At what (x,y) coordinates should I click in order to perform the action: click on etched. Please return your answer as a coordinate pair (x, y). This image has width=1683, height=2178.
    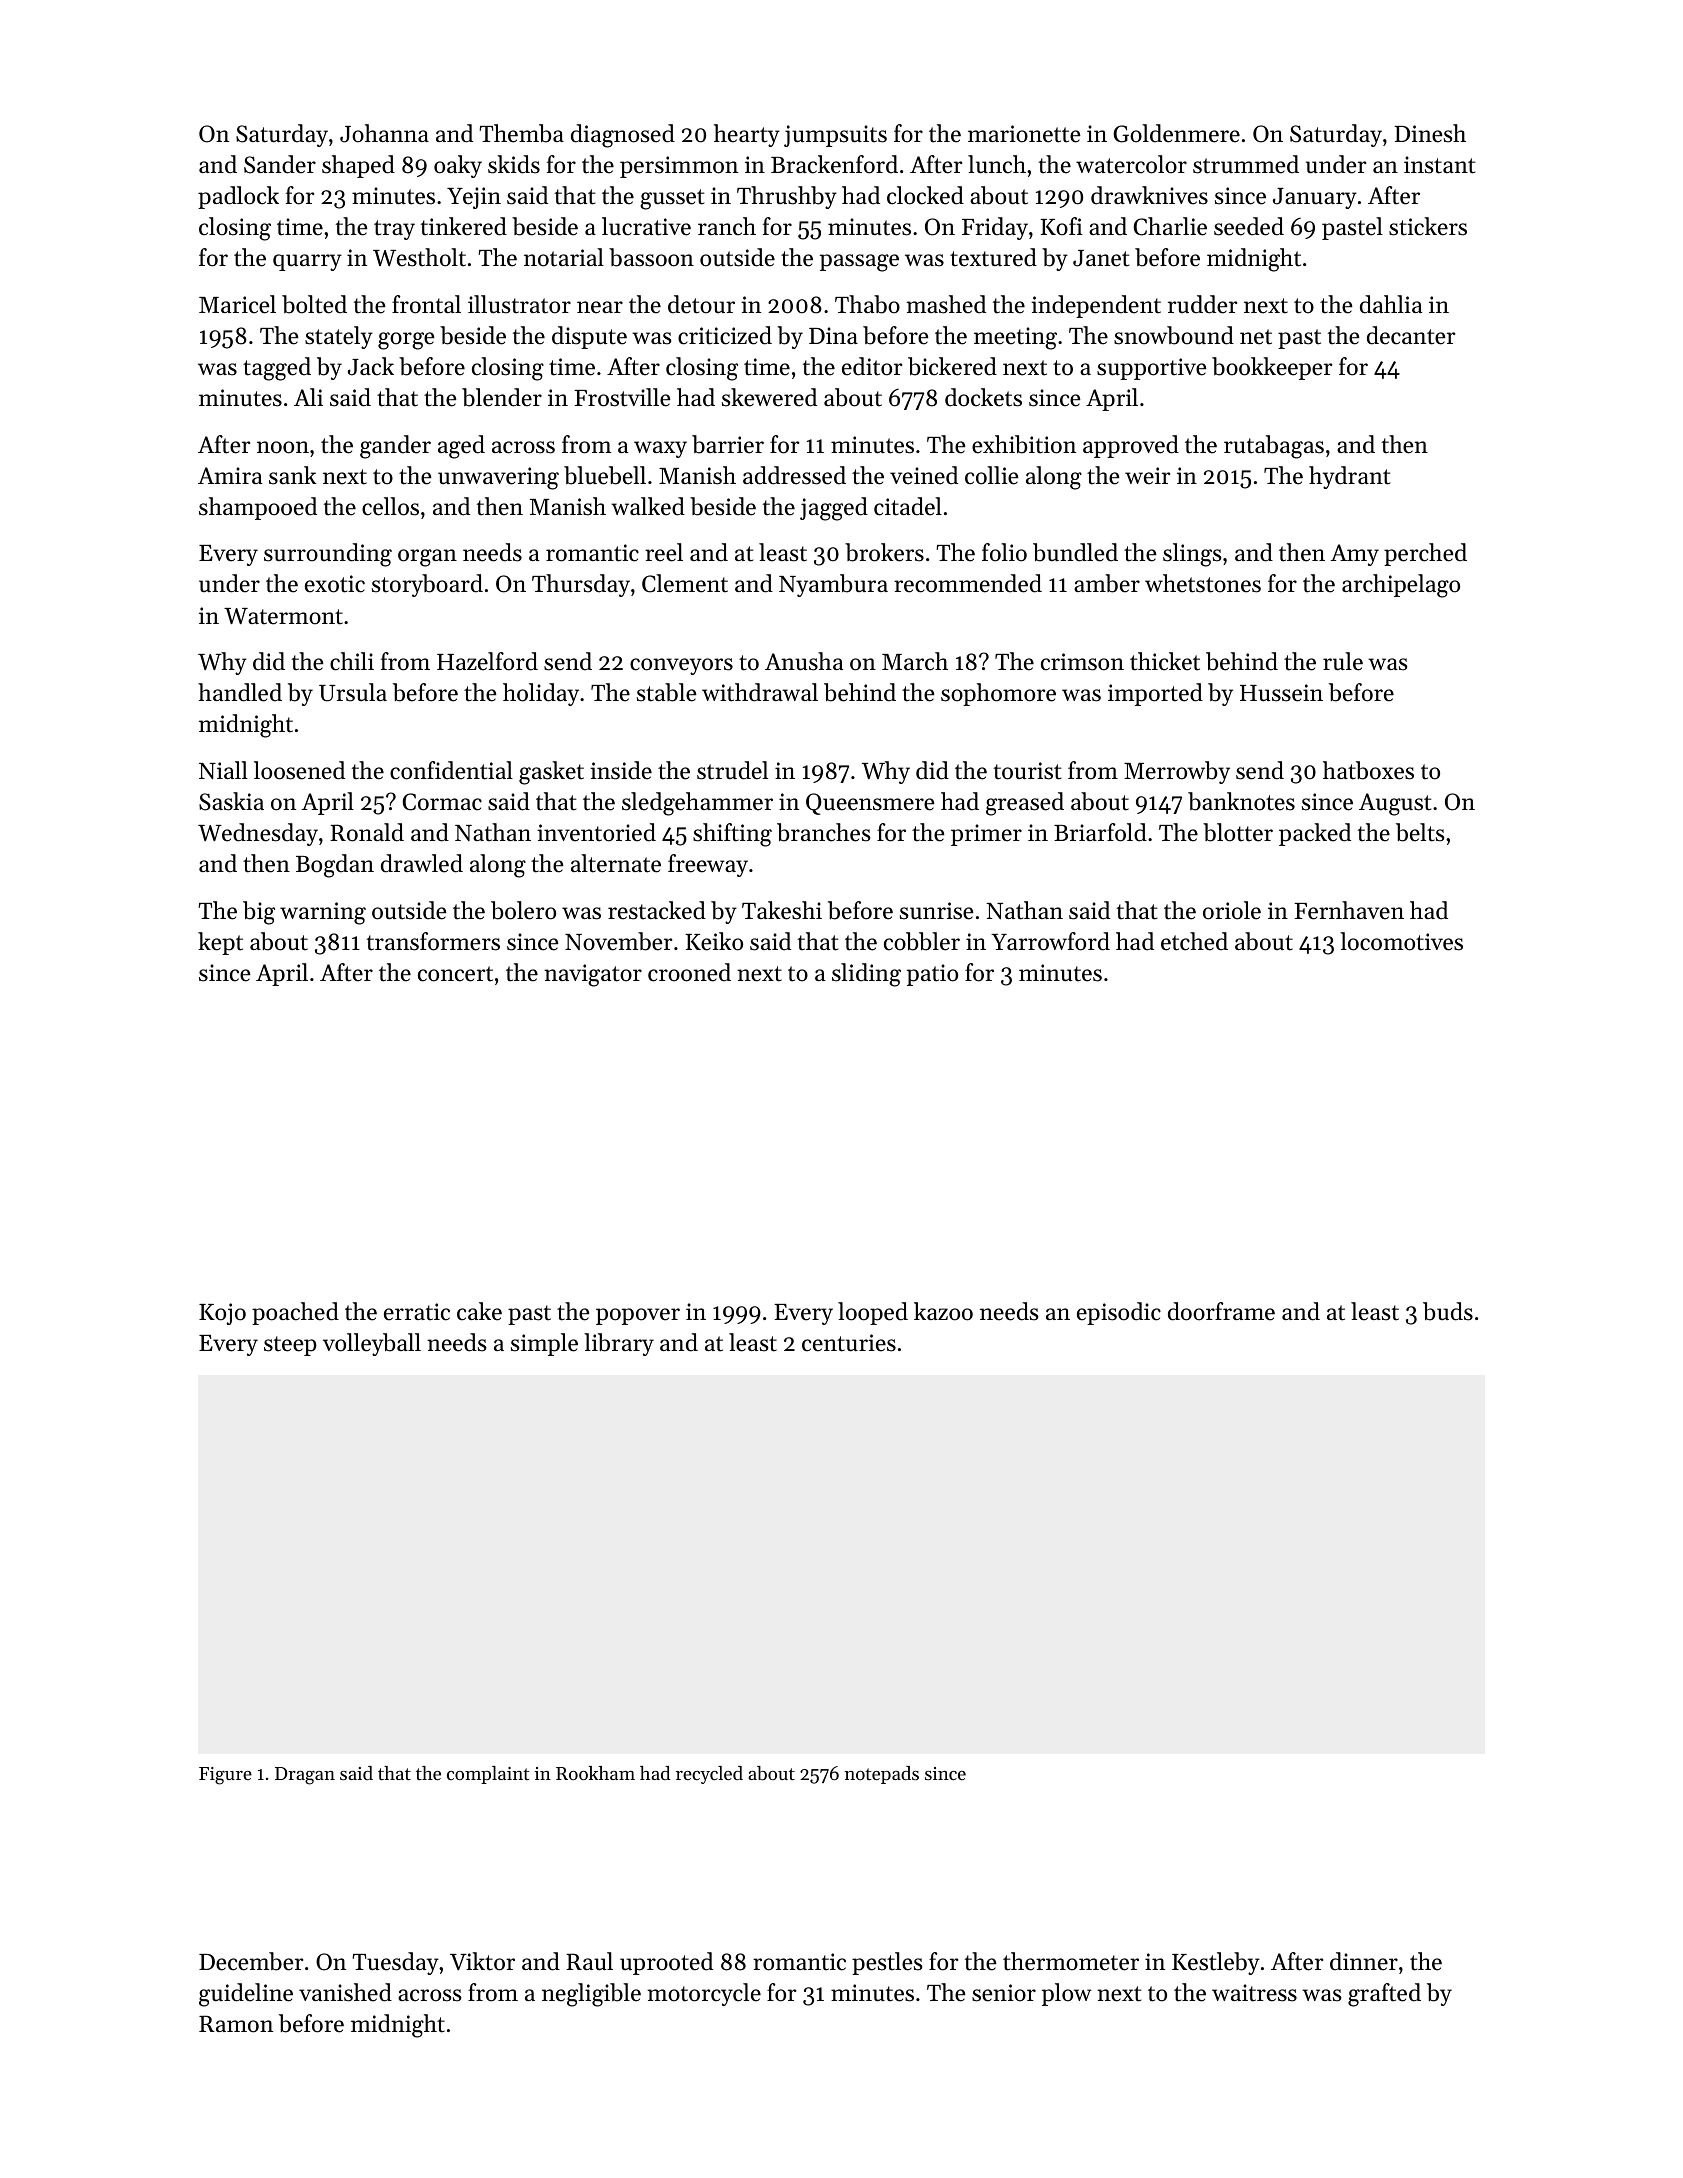
    Looking at the image, I should click on (1194, 941).
